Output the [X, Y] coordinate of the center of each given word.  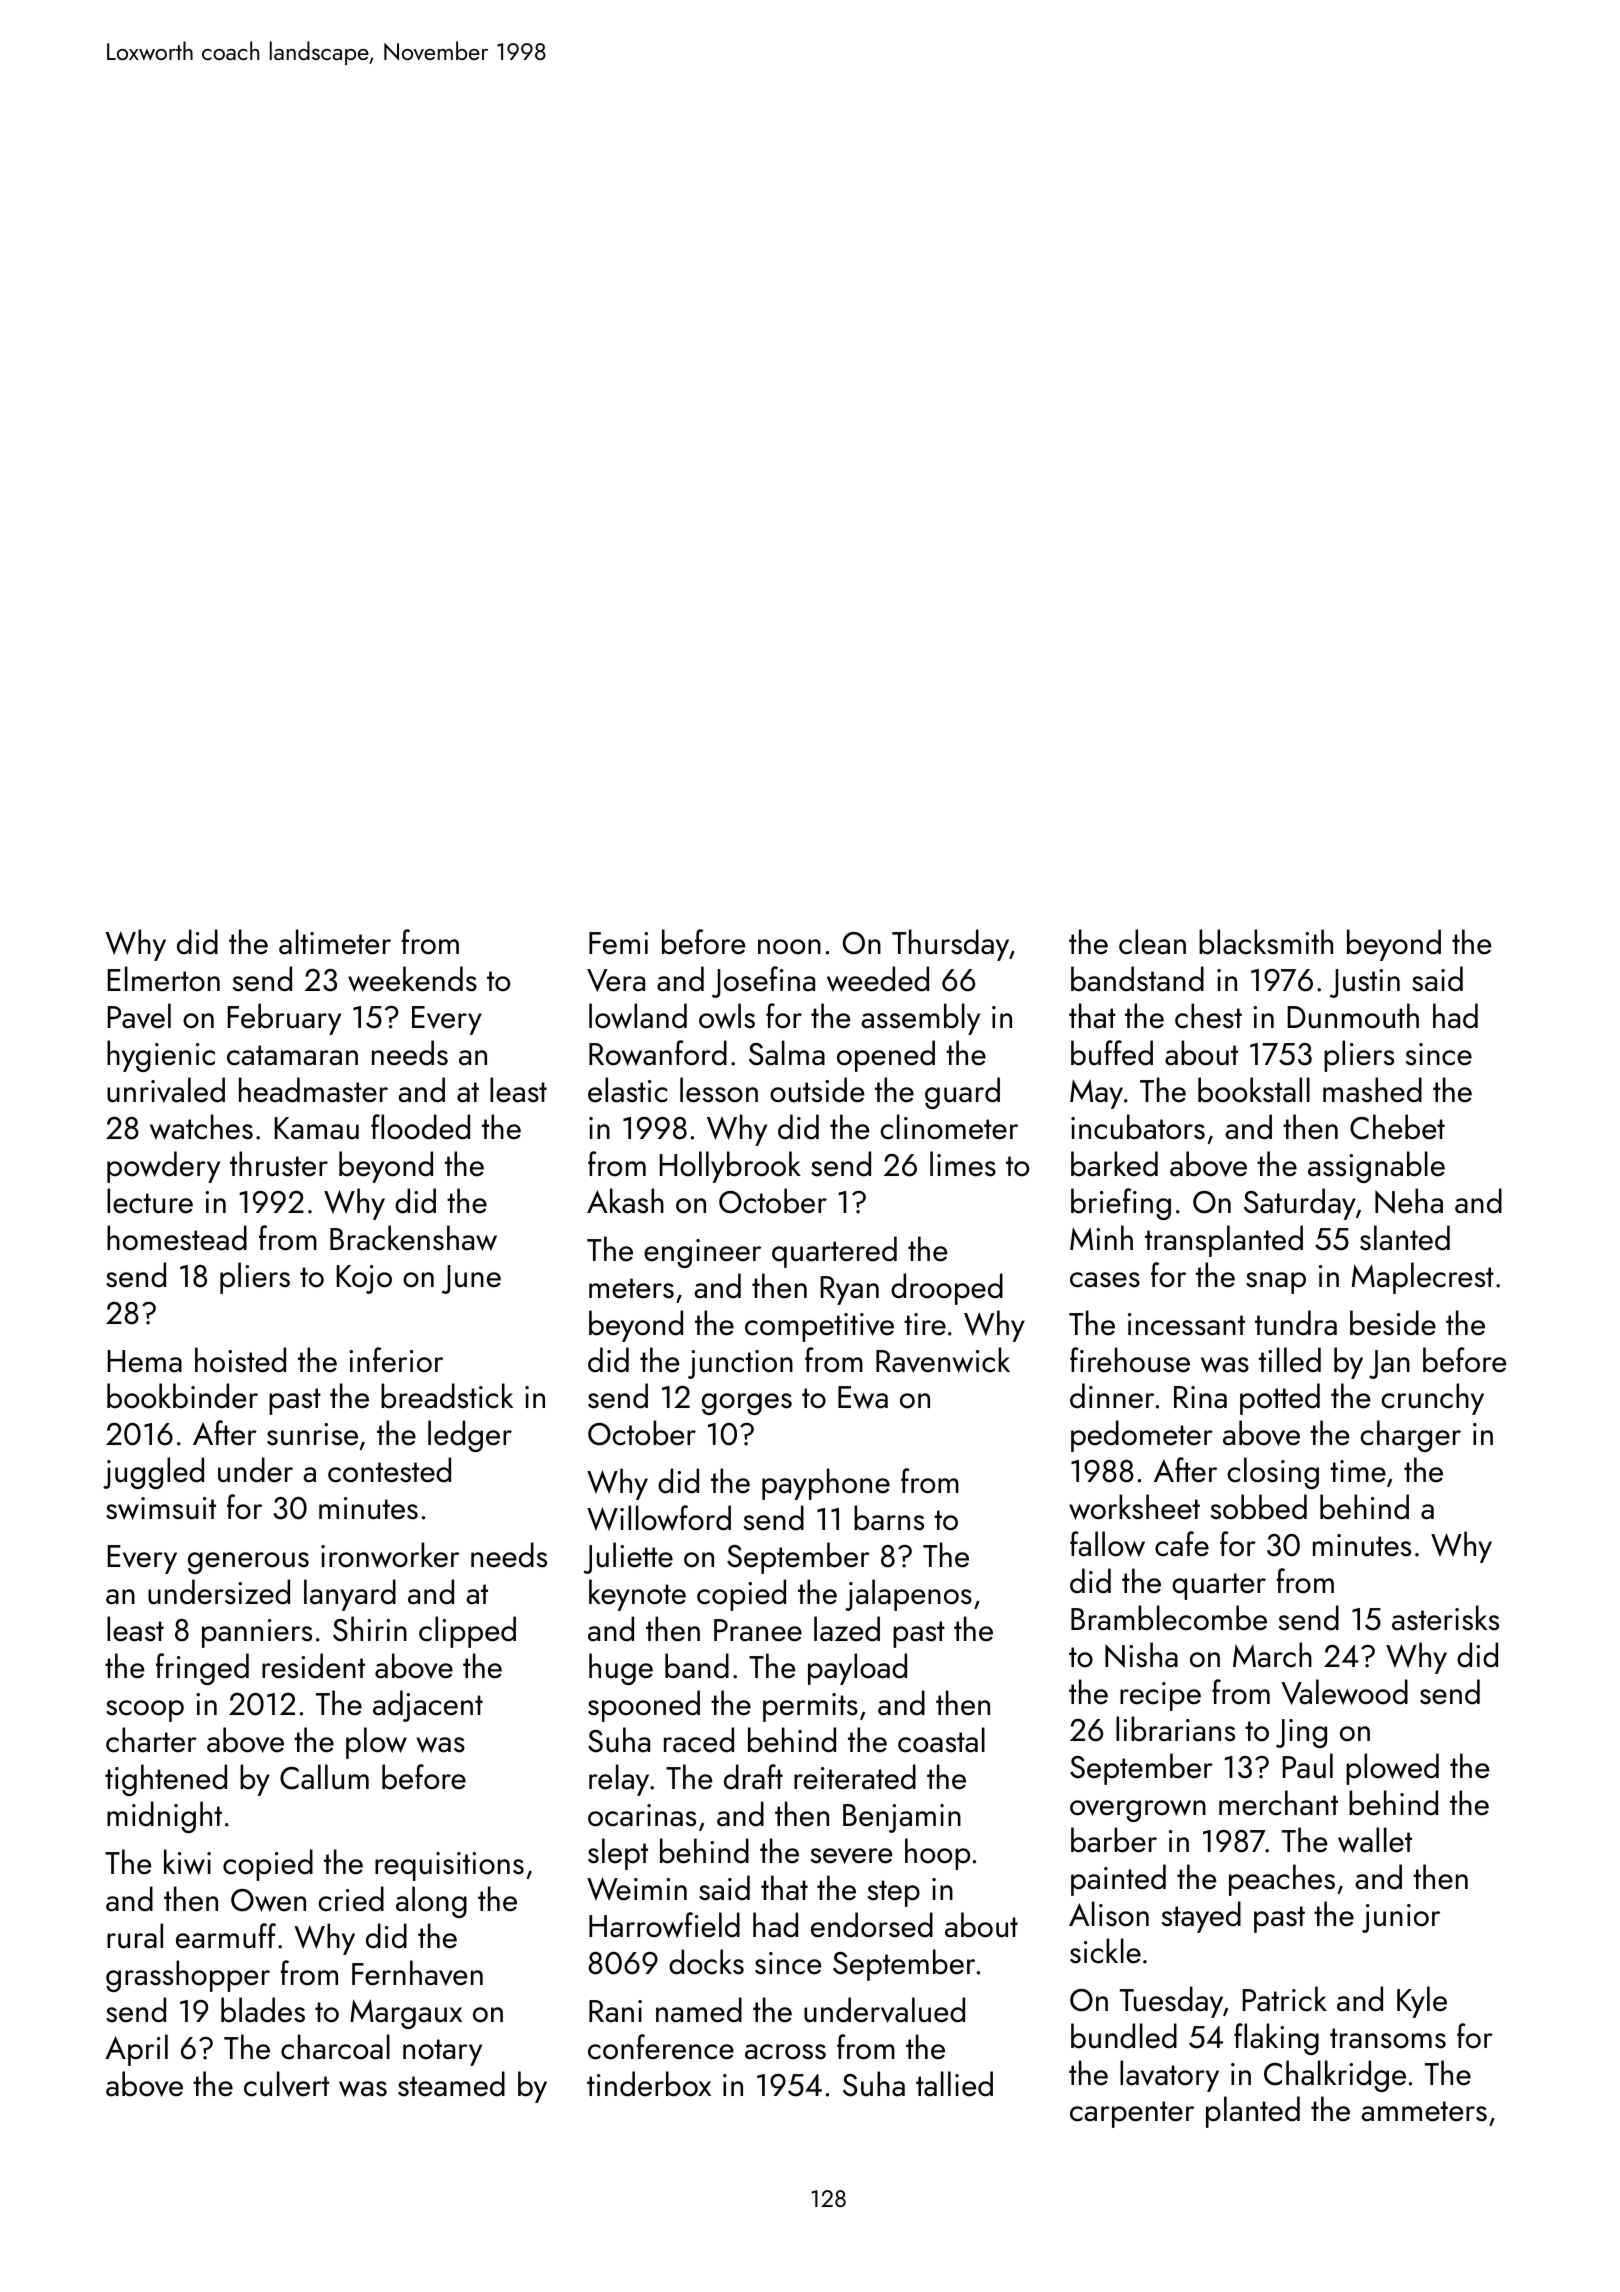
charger [1410, 1436]
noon [789, 947]
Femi [618, 943]
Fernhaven [417, 1973]
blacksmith [1266, 942]
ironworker [390, 1555]
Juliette [628, 1558]
